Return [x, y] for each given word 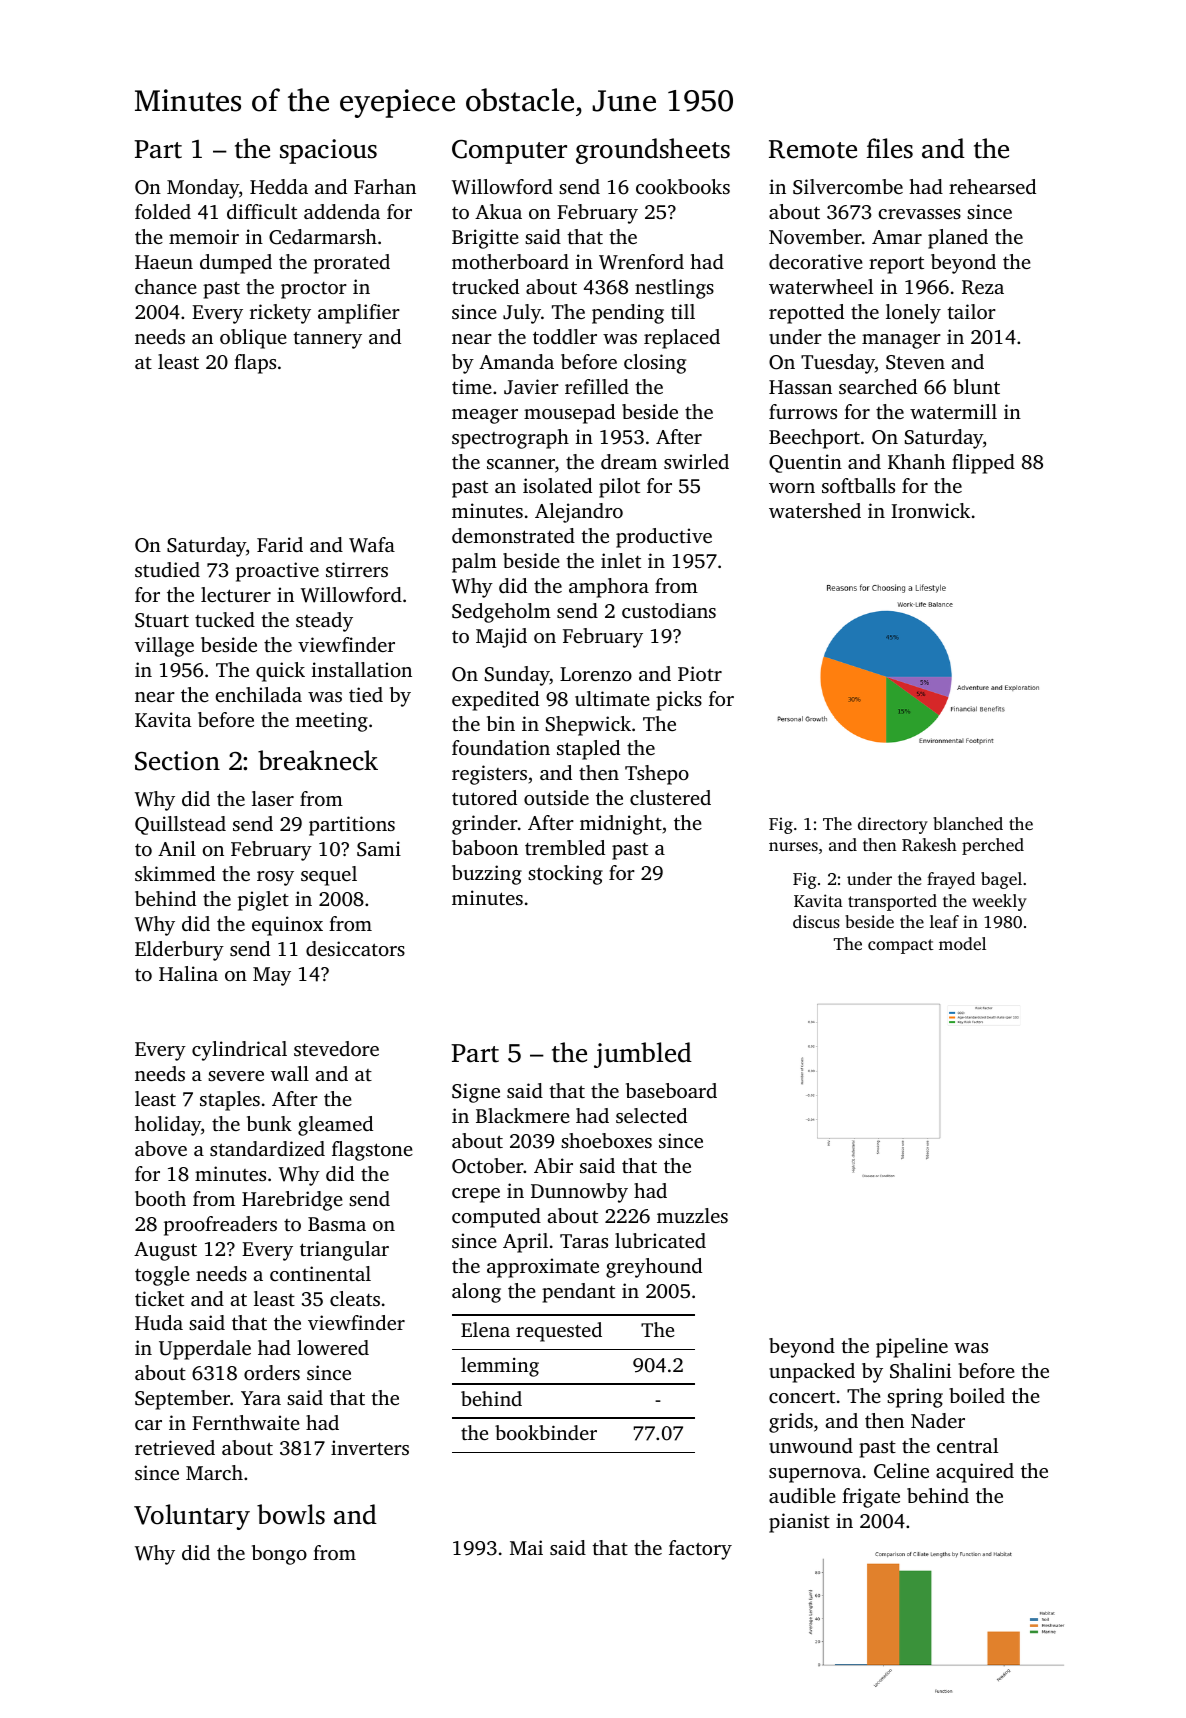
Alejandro [579, 513]
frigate [871, 1498]
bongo [279, 1555]
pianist [799, 1523]
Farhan [385, 186]
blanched [968, 823]
